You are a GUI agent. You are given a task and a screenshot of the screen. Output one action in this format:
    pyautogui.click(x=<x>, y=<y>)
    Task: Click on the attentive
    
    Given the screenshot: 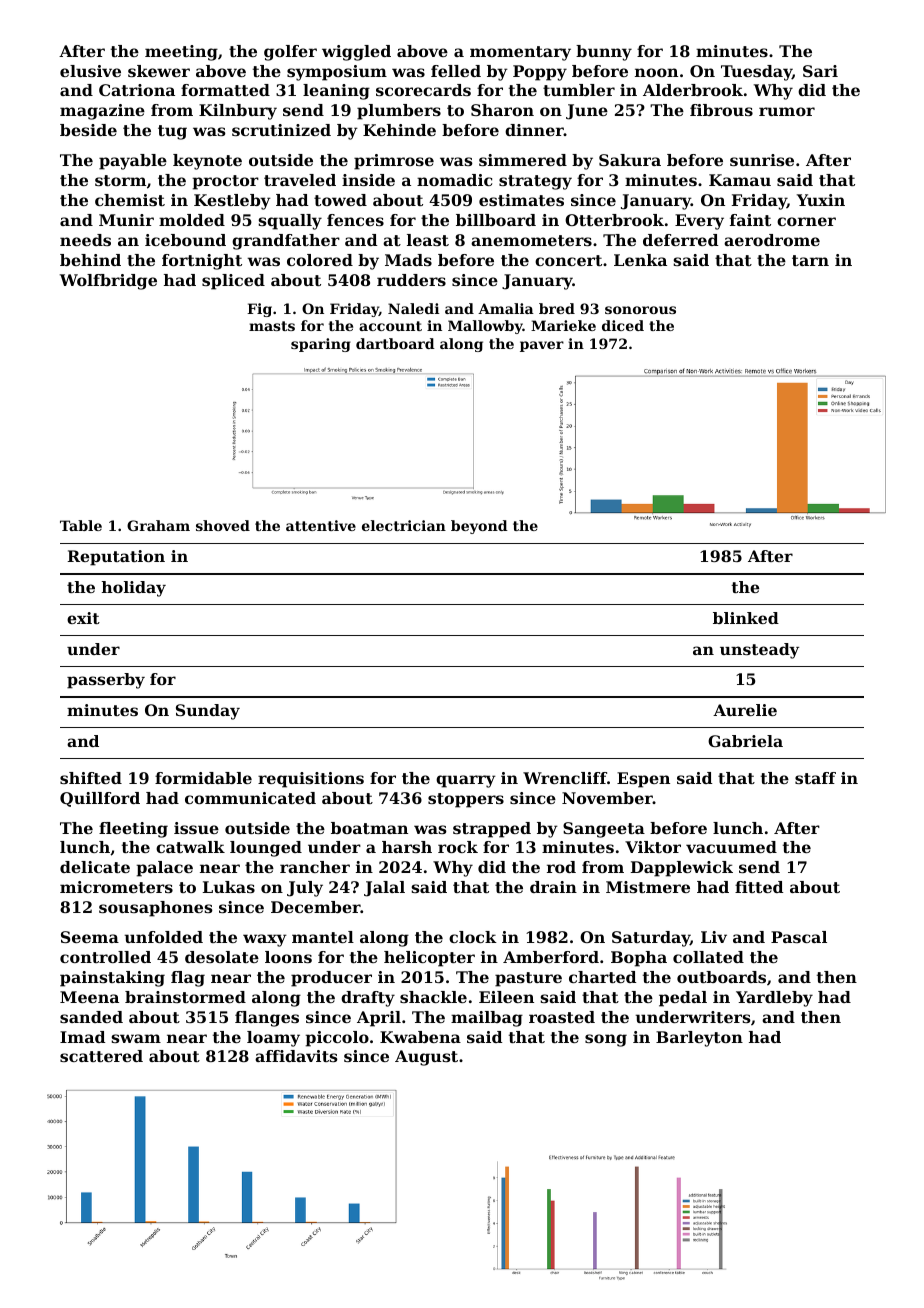 What is the action you would take?
    pyautogui.click(x=321, y=525)
